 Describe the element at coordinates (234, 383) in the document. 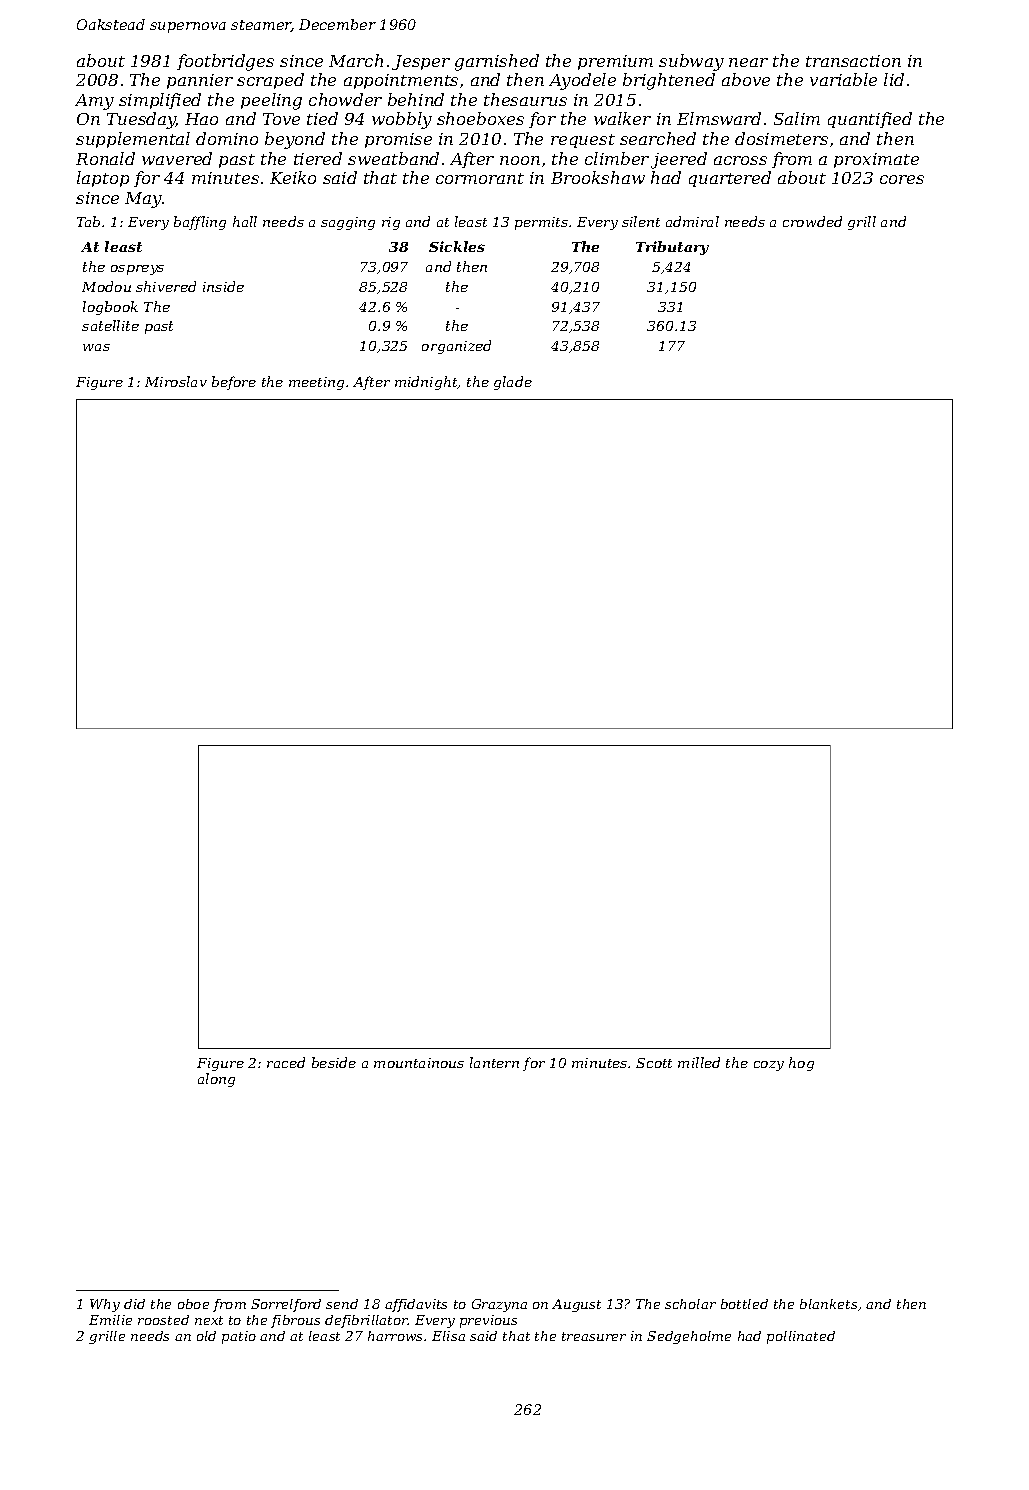

I see `before` at that location.
